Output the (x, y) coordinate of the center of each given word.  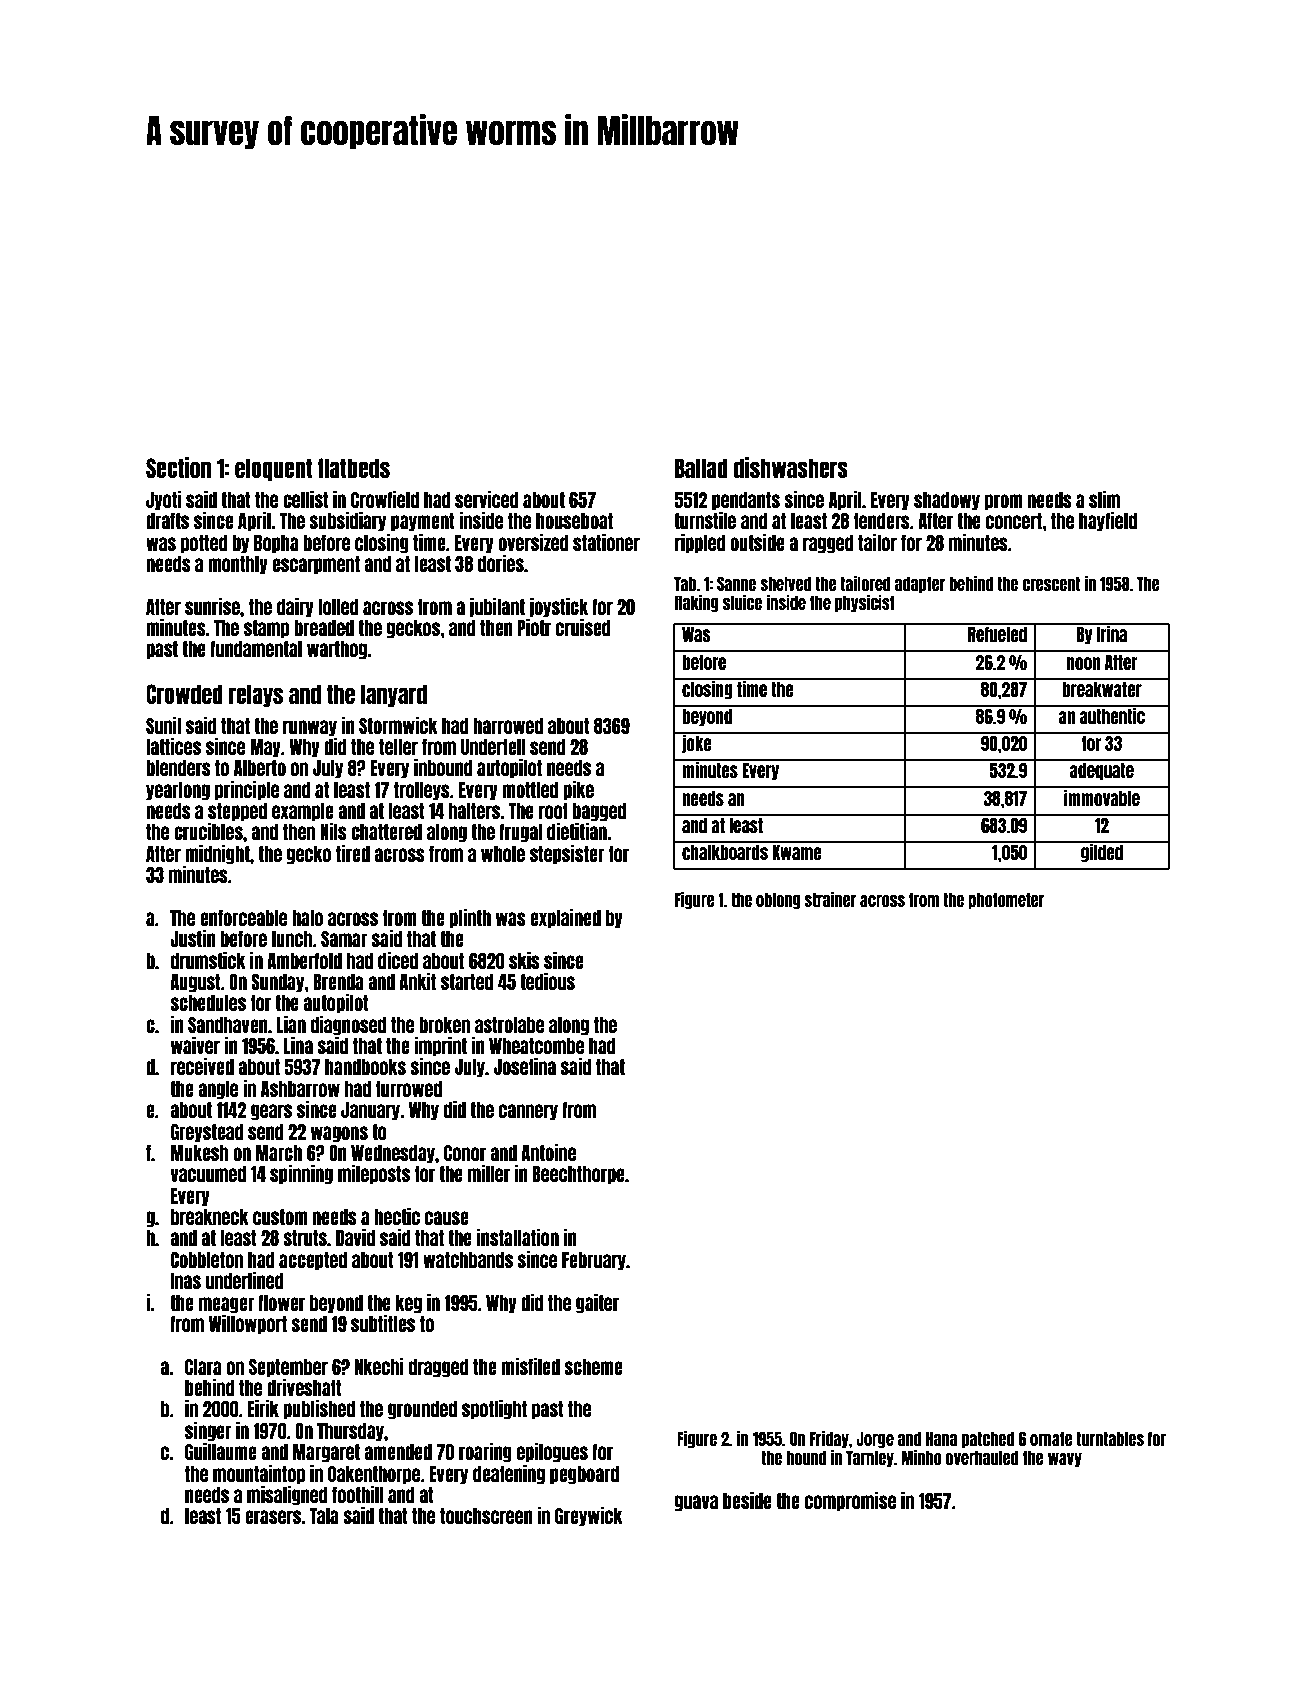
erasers (273, 1517)
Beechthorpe (578, 1175)
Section (178, 467)
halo (307, 918)
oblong (778, 900)
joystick (558, 608)
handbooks (365, 1067)
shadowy (947, 501)
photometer (1006, 900)
